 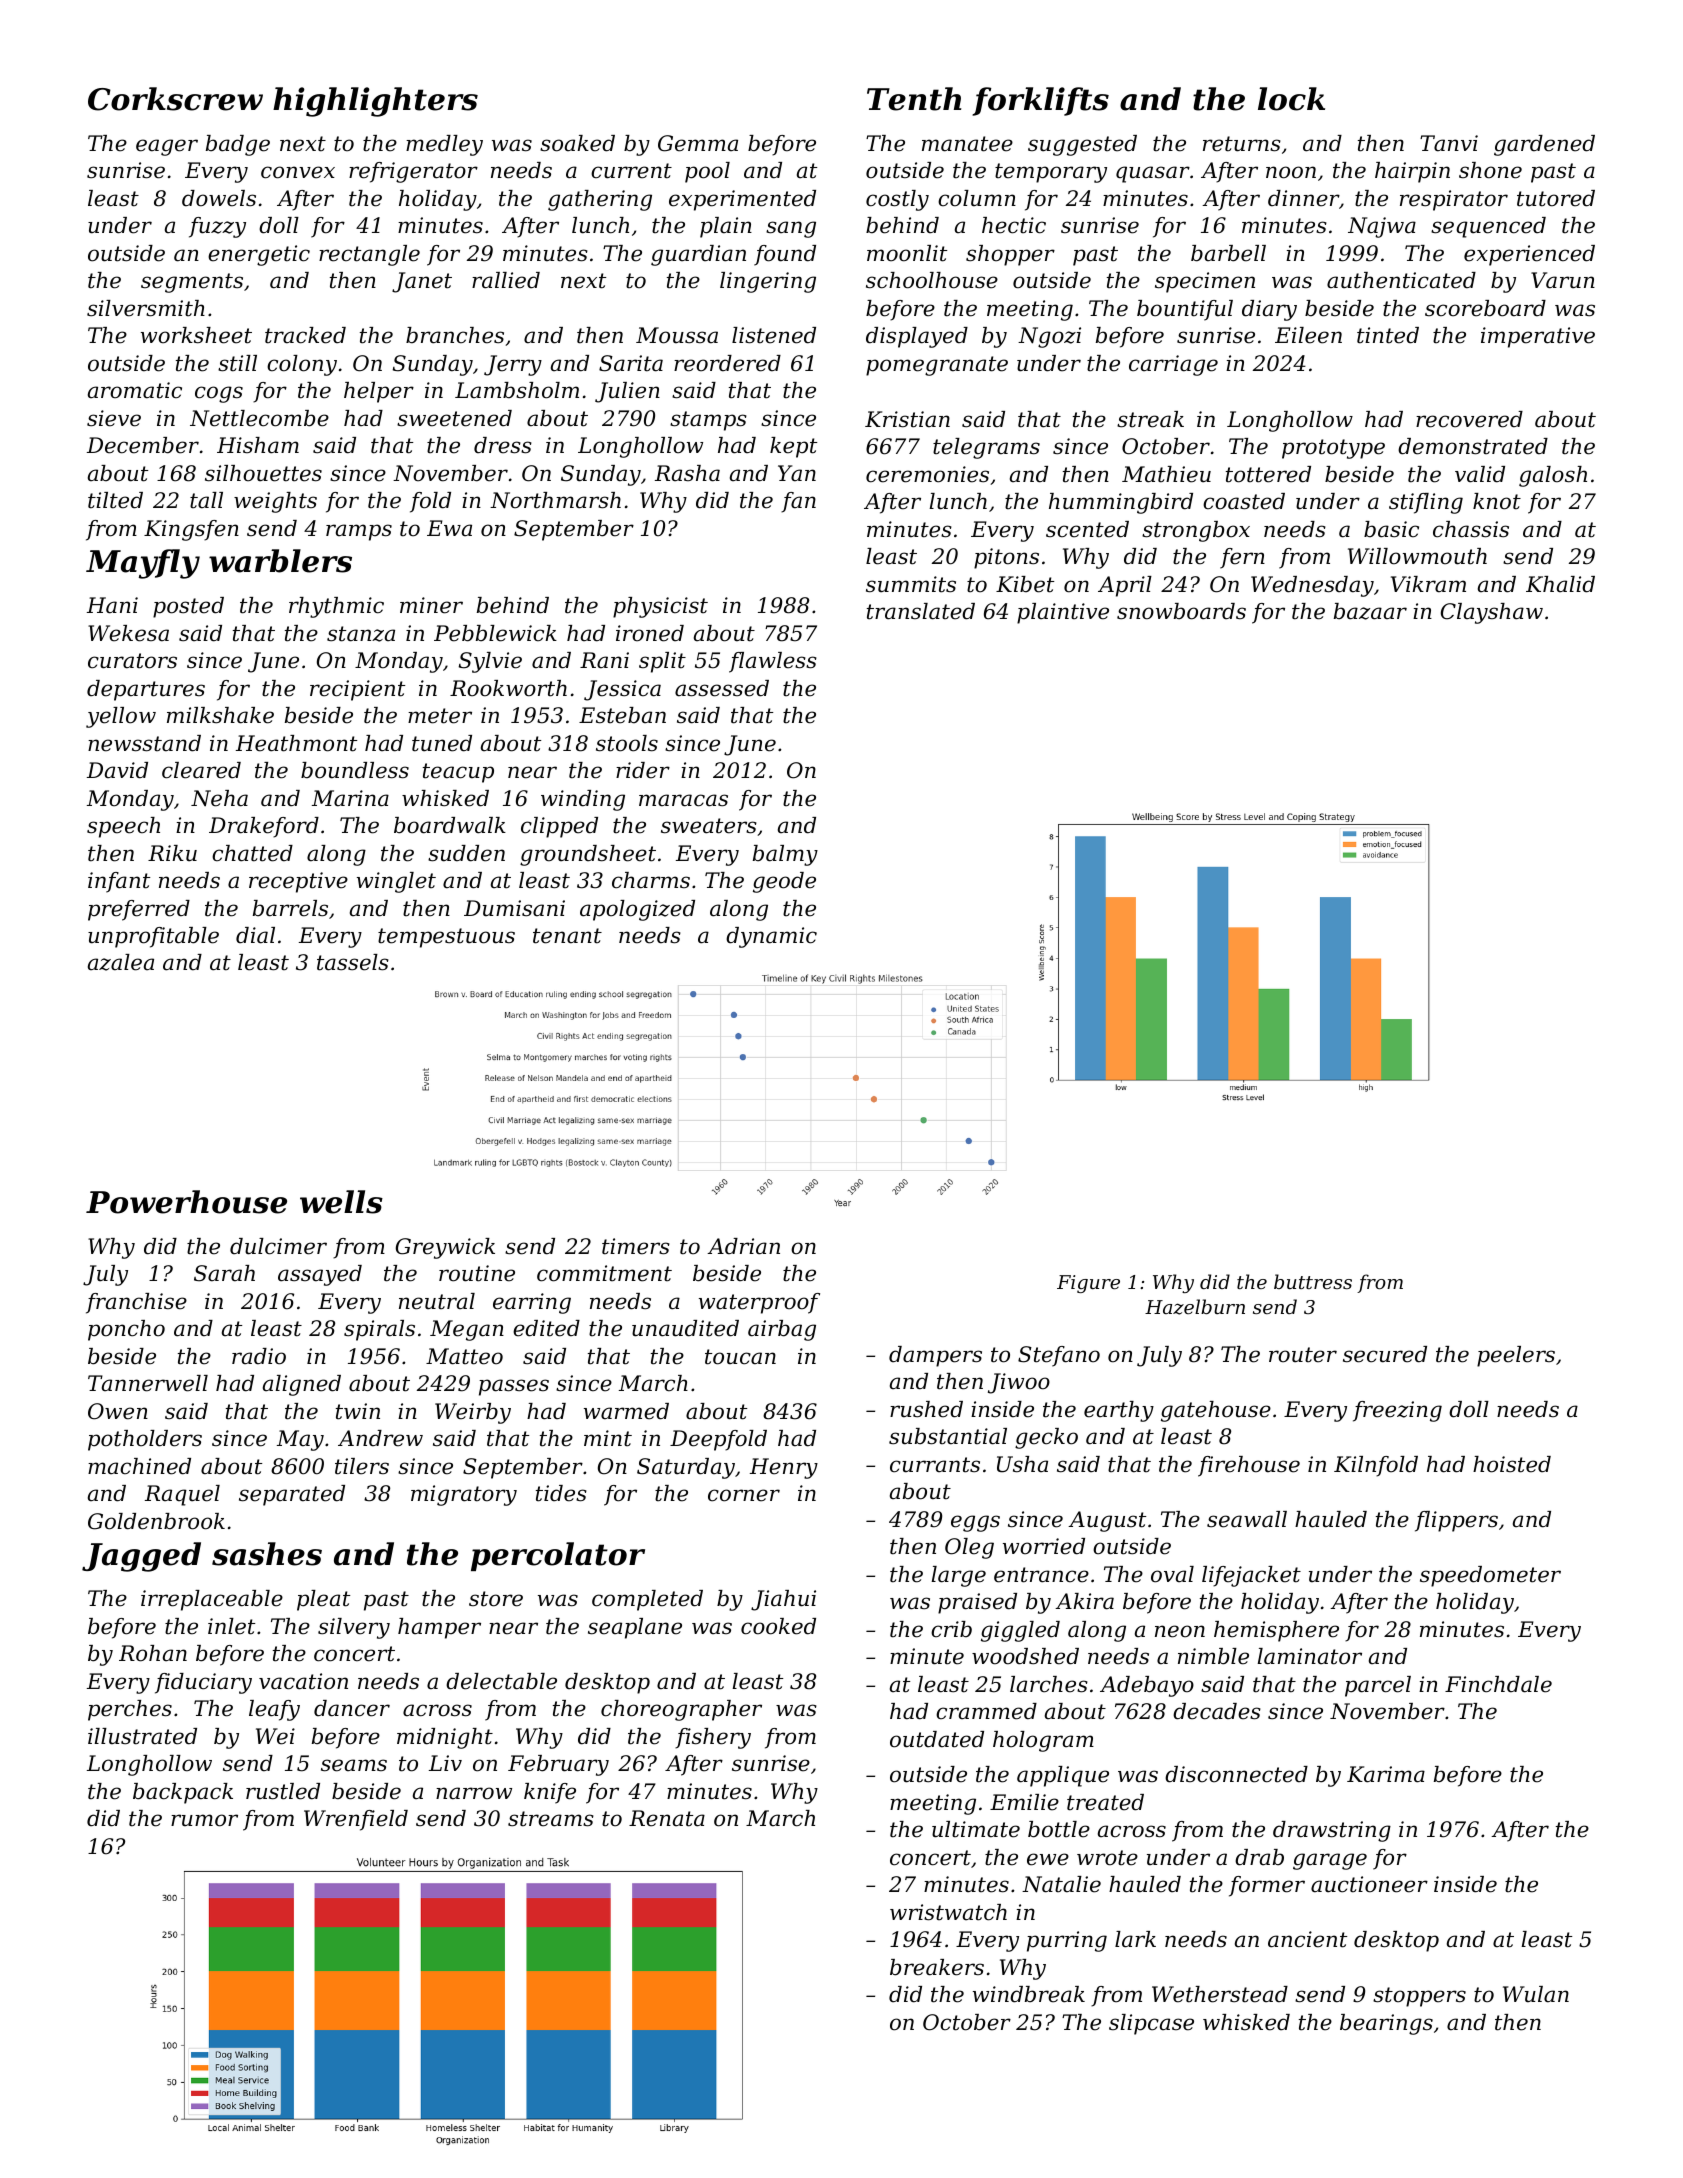 I want to click on Wrenfield, so click(x=356, y=1820).
